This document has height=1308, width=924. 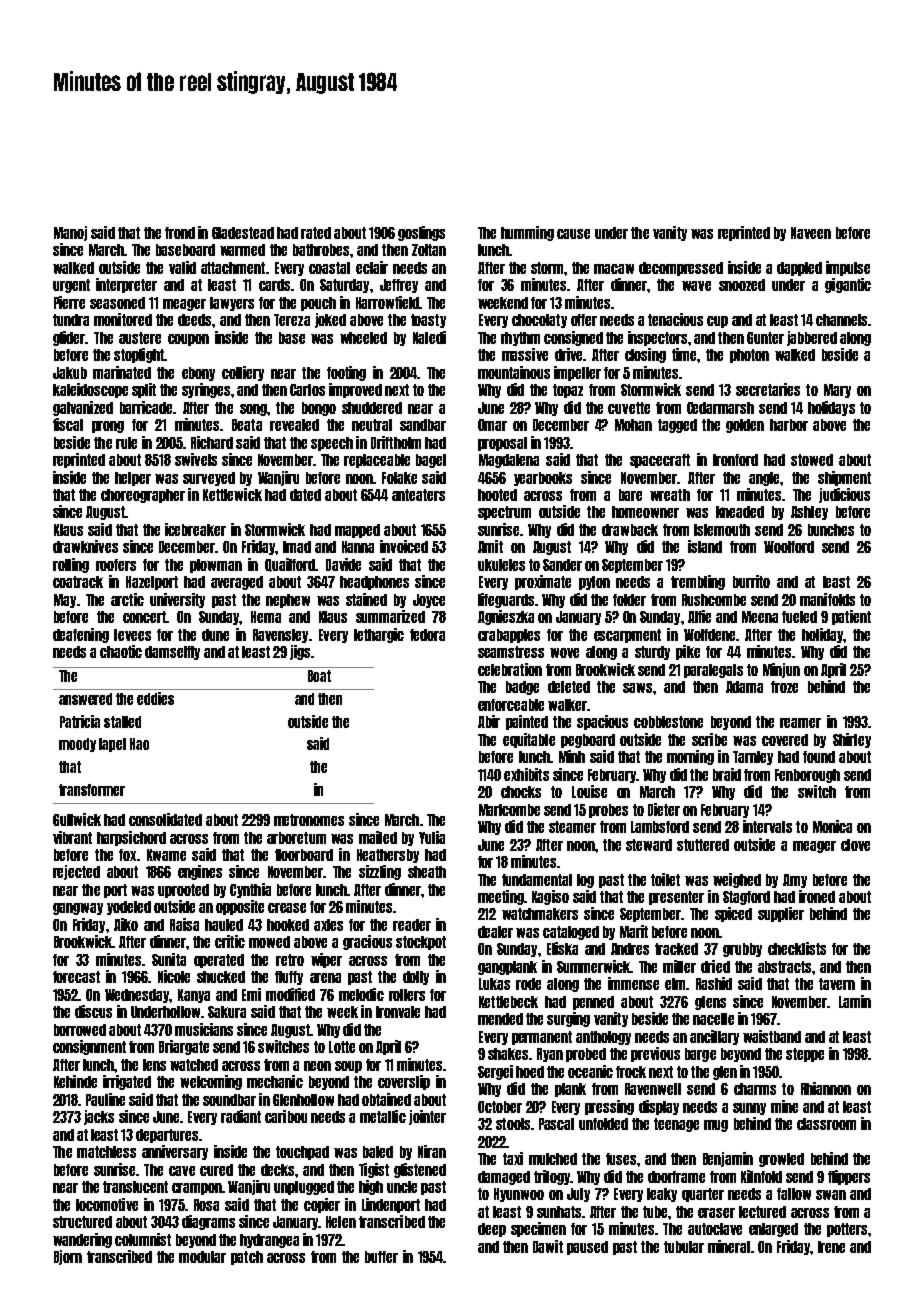 I want to click on buffer, so click(x=381, y=1257).
